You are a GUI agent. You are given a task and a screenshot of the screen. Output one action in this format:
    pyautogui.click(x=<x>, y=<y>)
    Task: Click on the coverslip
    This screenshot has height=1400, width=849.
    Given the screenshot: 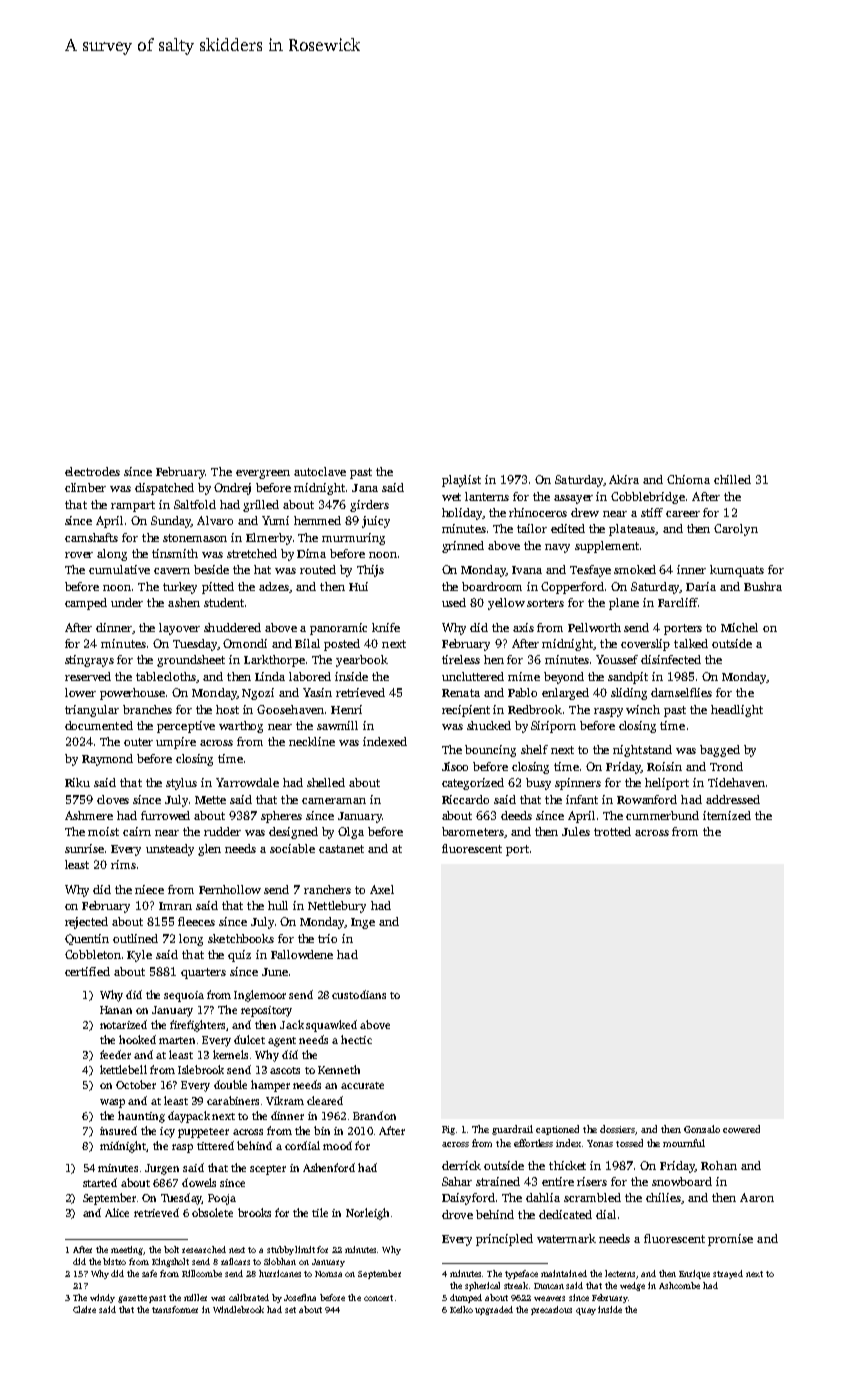 What is the action you would take?
    pyautogui.click(x=645, y=645)
